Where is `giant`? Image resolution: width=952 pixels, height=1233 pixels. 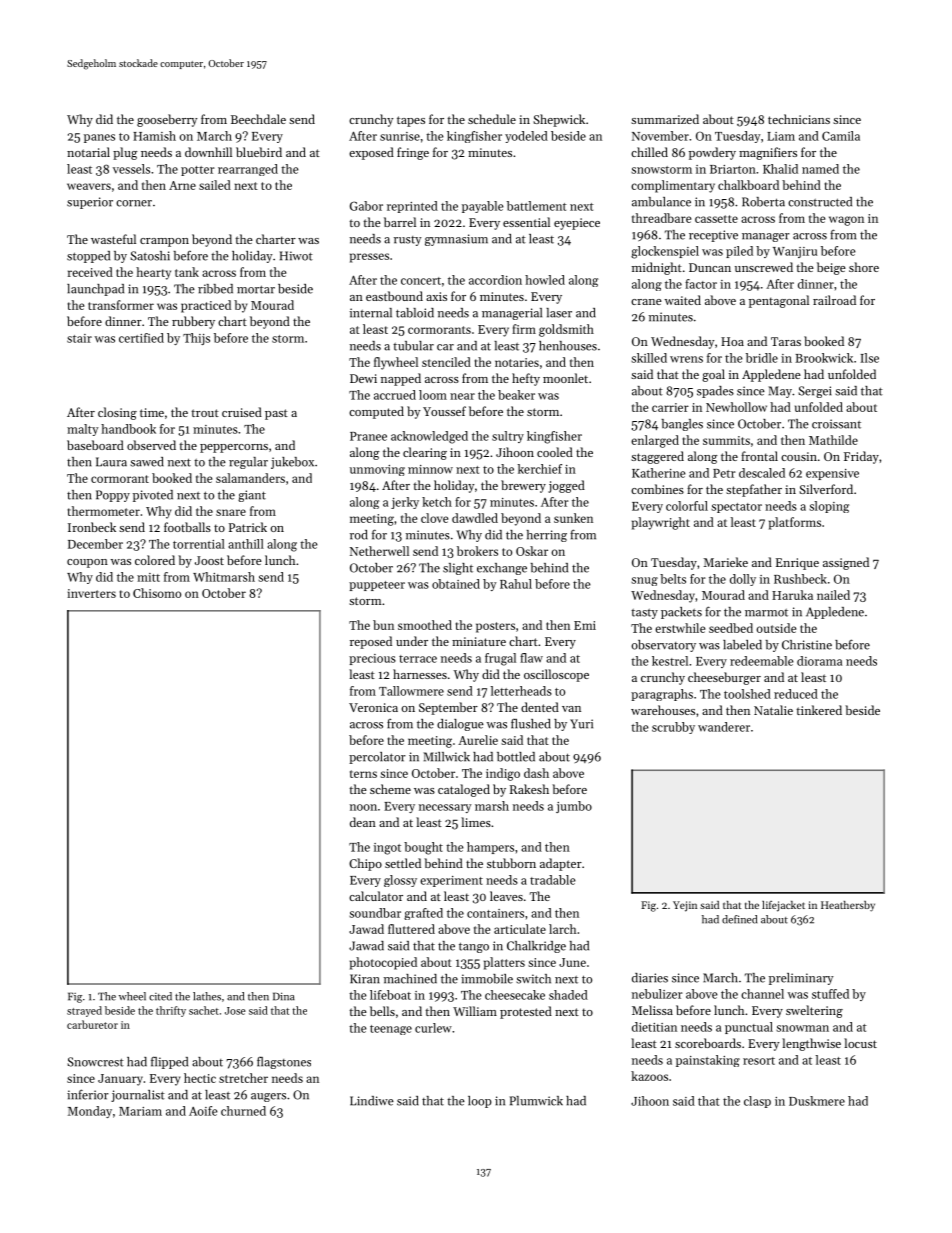
giant is located at coordinates (252, 496).
